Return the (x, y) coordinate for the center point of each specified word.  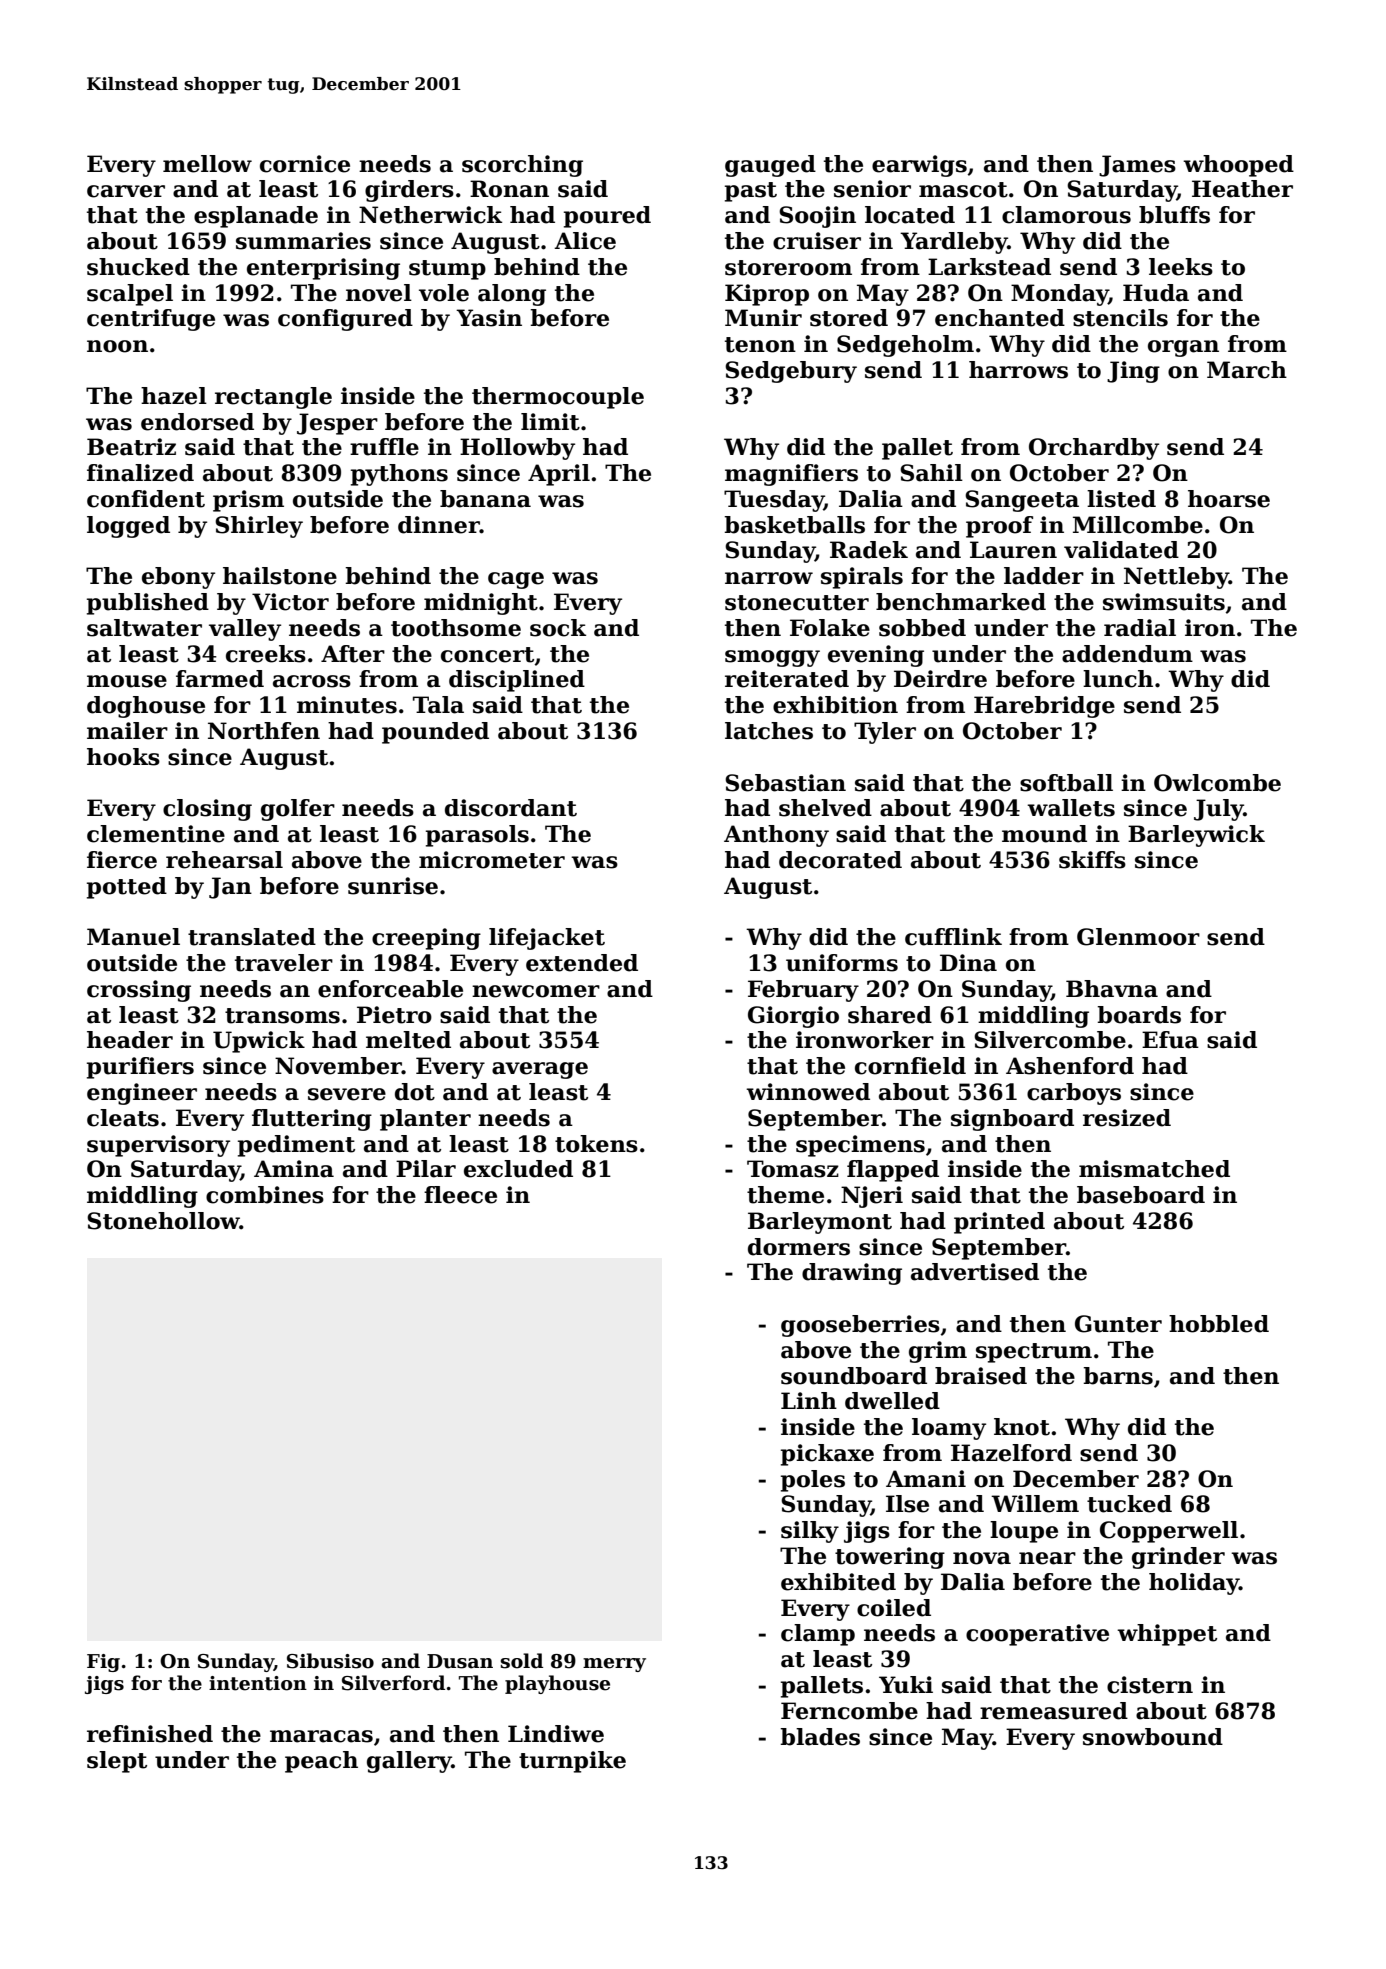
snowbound (1153, 1737)
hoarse (1229, 499)
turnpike (572, 1762)
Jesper (337, 424)
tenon (760, 345)
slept (117, 1762)
